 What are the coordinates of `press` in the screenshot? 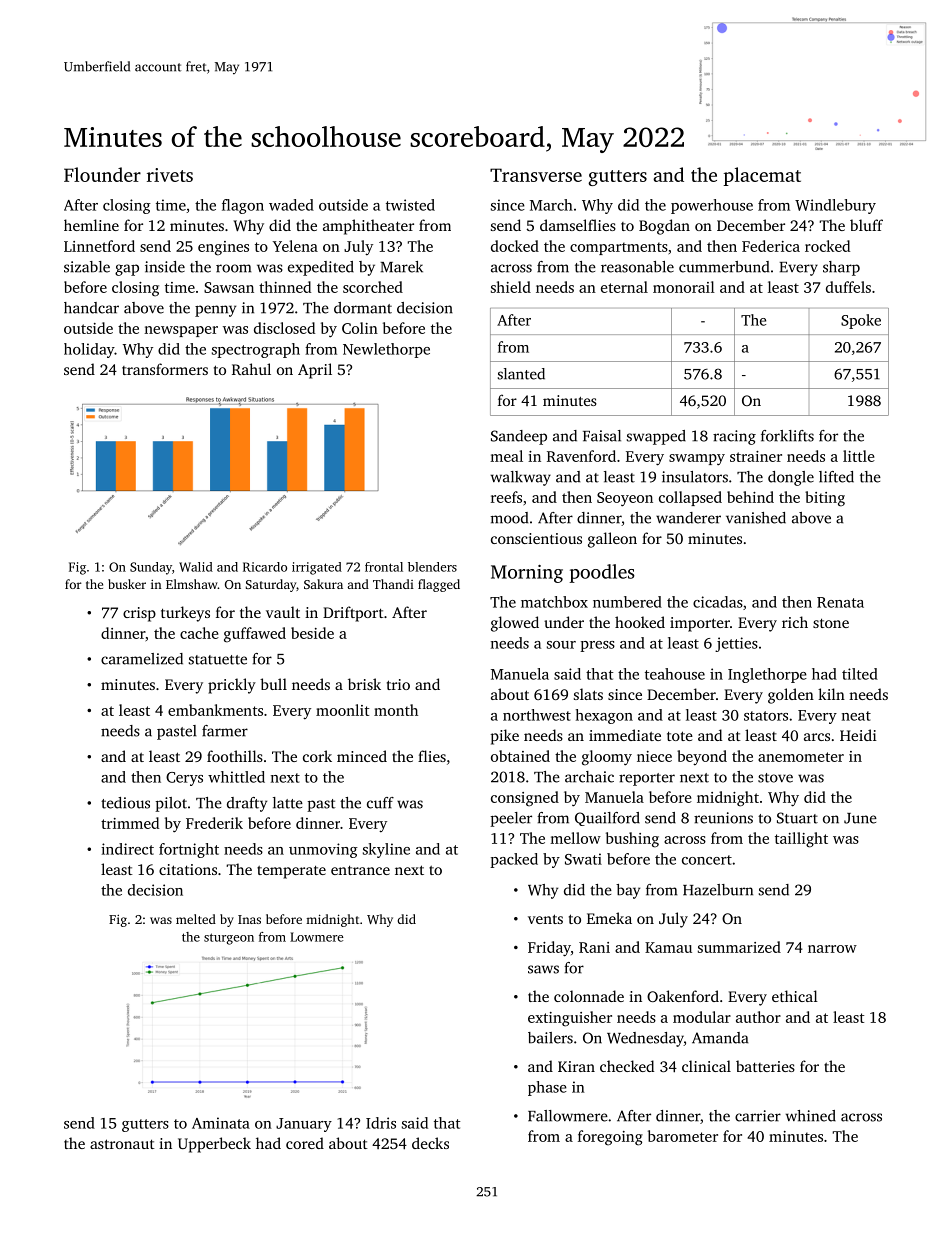 It's located at (597, 646).
